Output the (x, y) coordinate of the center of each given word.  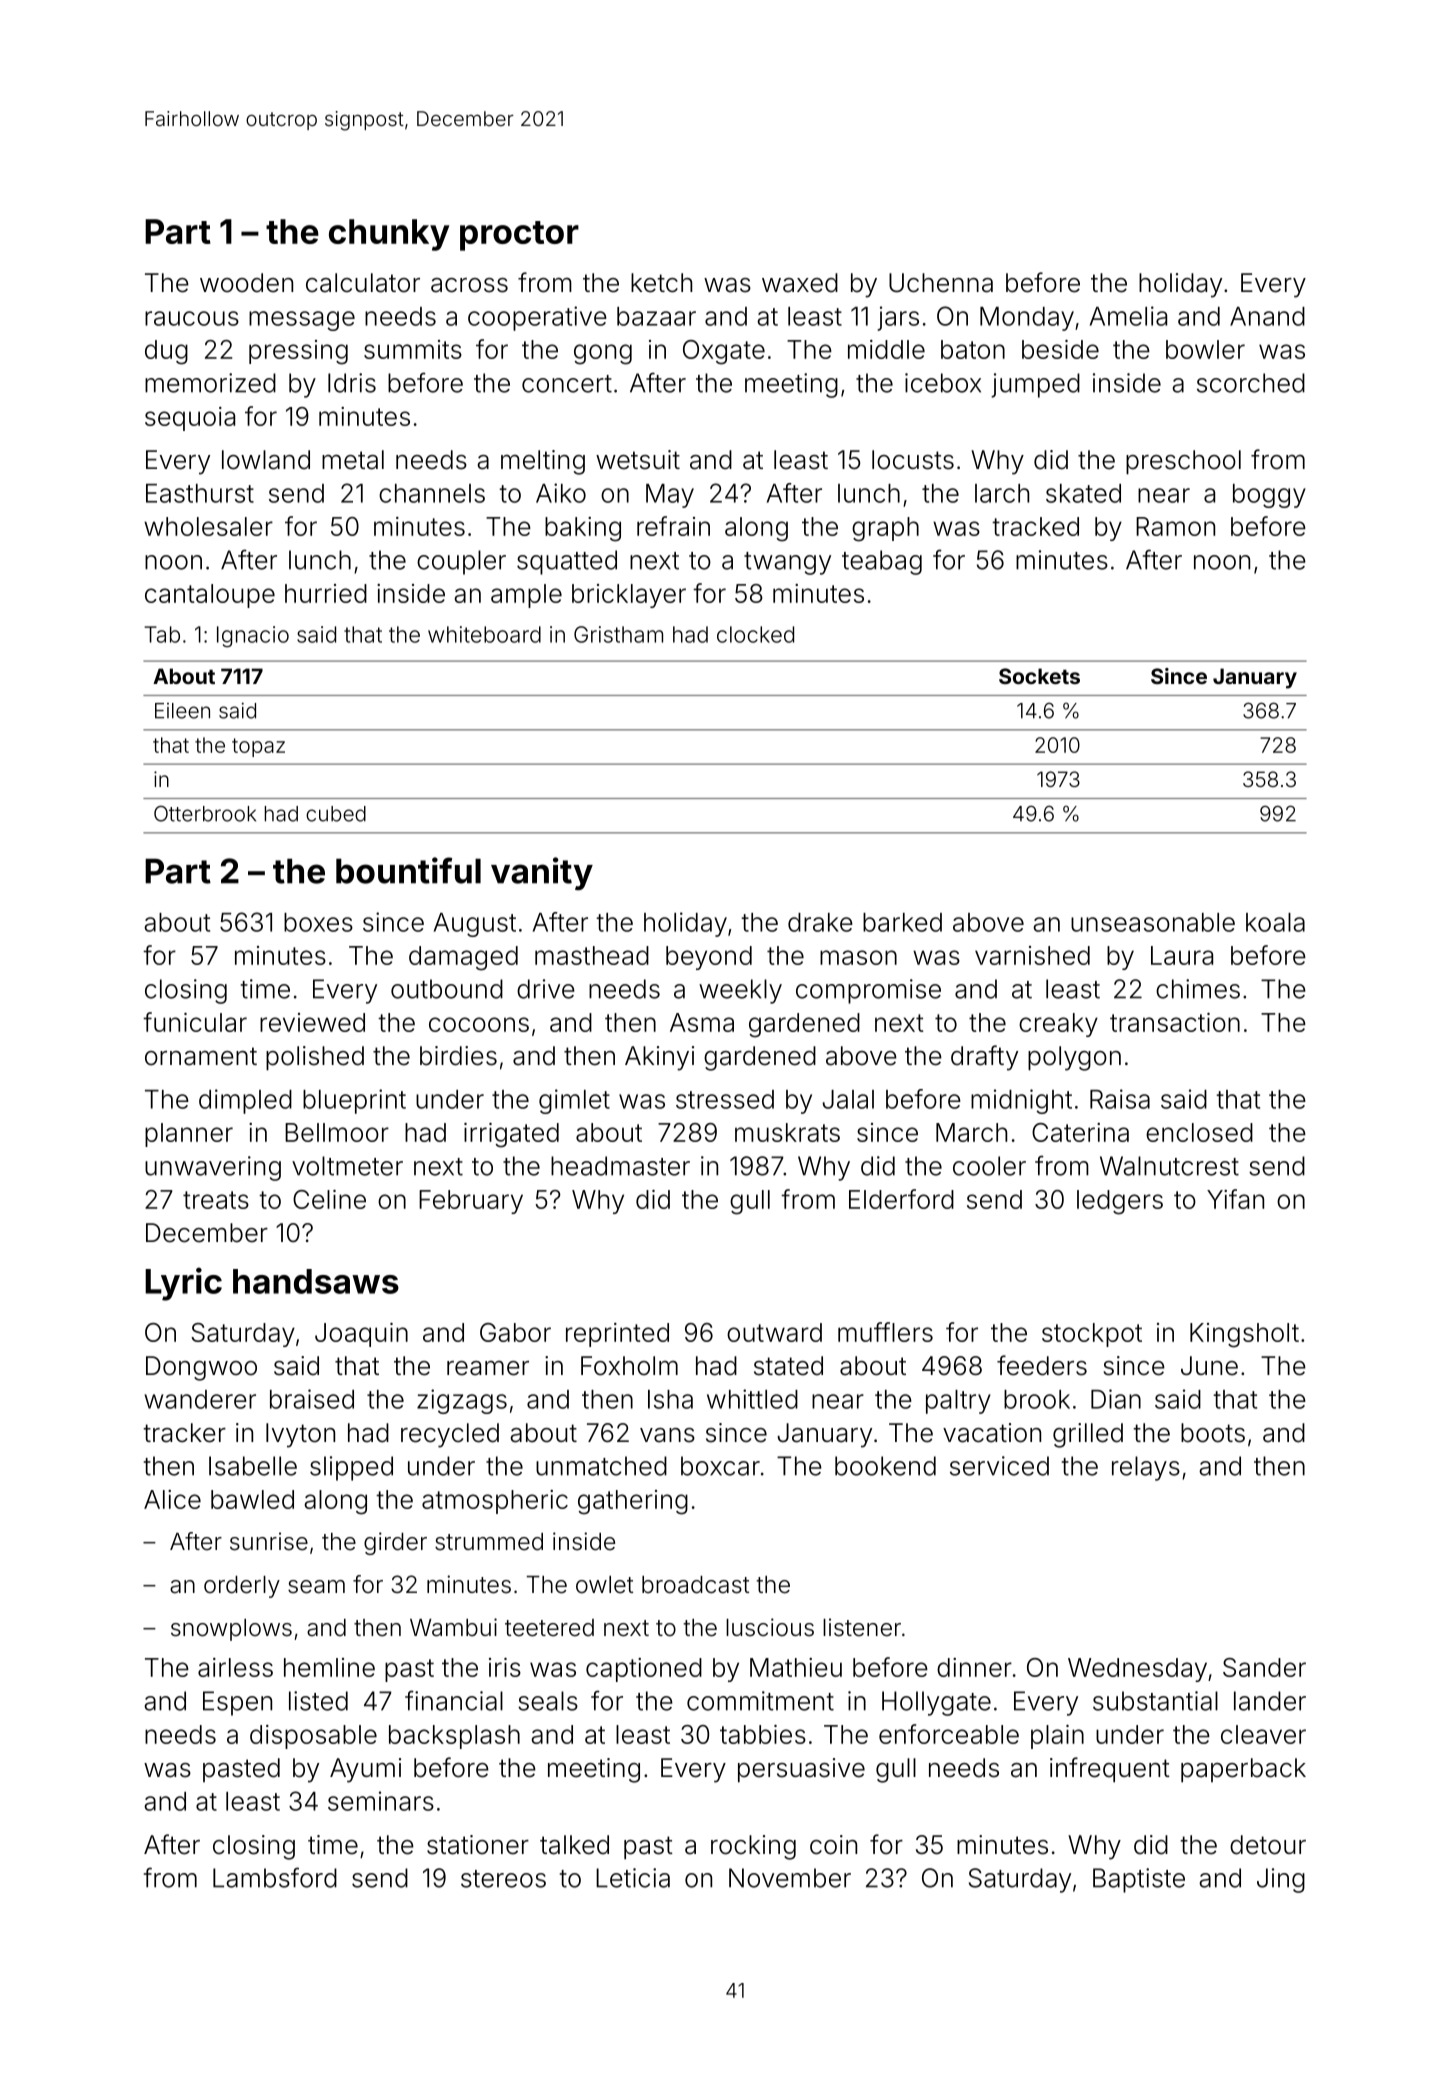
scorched (1251, 383)
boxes (318, 922)
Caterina (1080, 1132)
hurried (326, 593)
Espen (237, 1703)
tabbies (763, 1734)
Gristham (618, 634)
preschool (1183, 462)
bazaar (656, 316)
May (670, 496)
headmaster (620, 1166)
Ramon (1175, 526)
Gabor (515, 1332)
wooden (246, 283)
